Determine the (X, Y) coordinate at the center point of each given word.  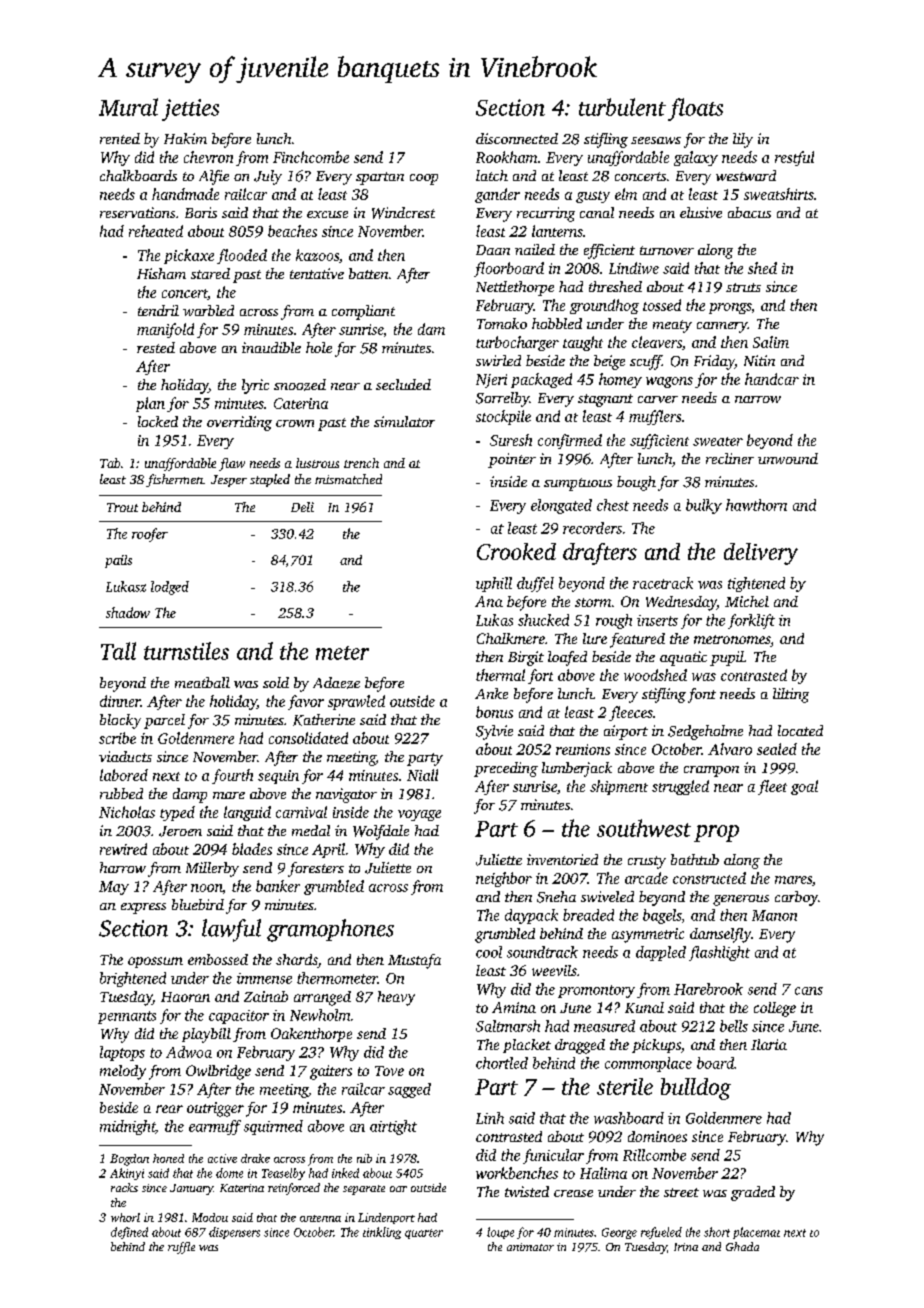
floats (695, 109)
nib (364, 1158)
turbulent (622, 107)
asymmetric (648, 935)
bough (636, 483)
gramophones (330, 930)
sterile (625, 1086)
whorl (125, 1217)
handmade (185, 194)
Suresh (511, 440)
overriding (239, 423)
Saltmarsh (508, 1026)
